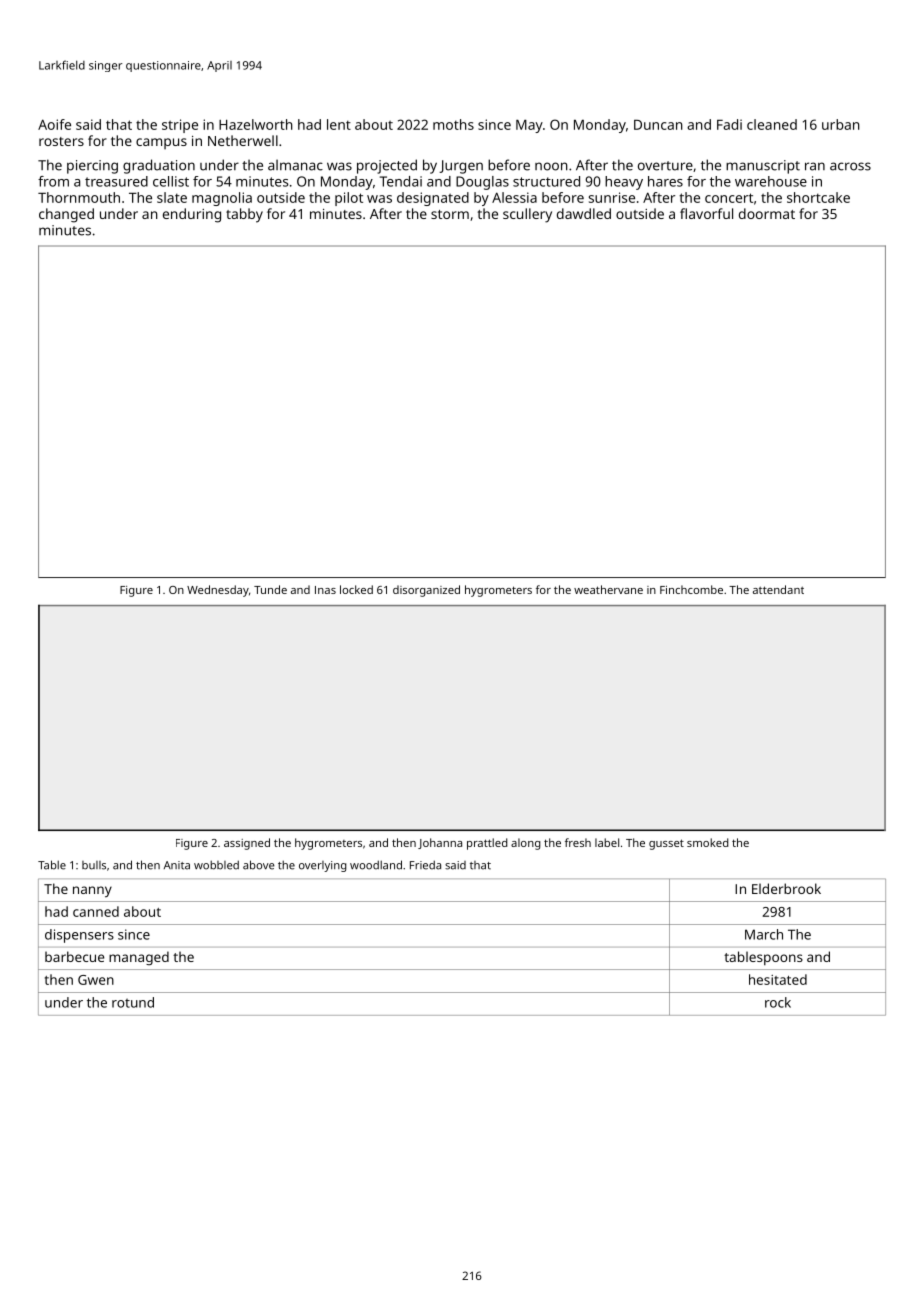 The image size is (924, 1308). What do you see at coordinates (376, 865) in the screenshot?
I see `woodland` at bounding box center [376, 865].
